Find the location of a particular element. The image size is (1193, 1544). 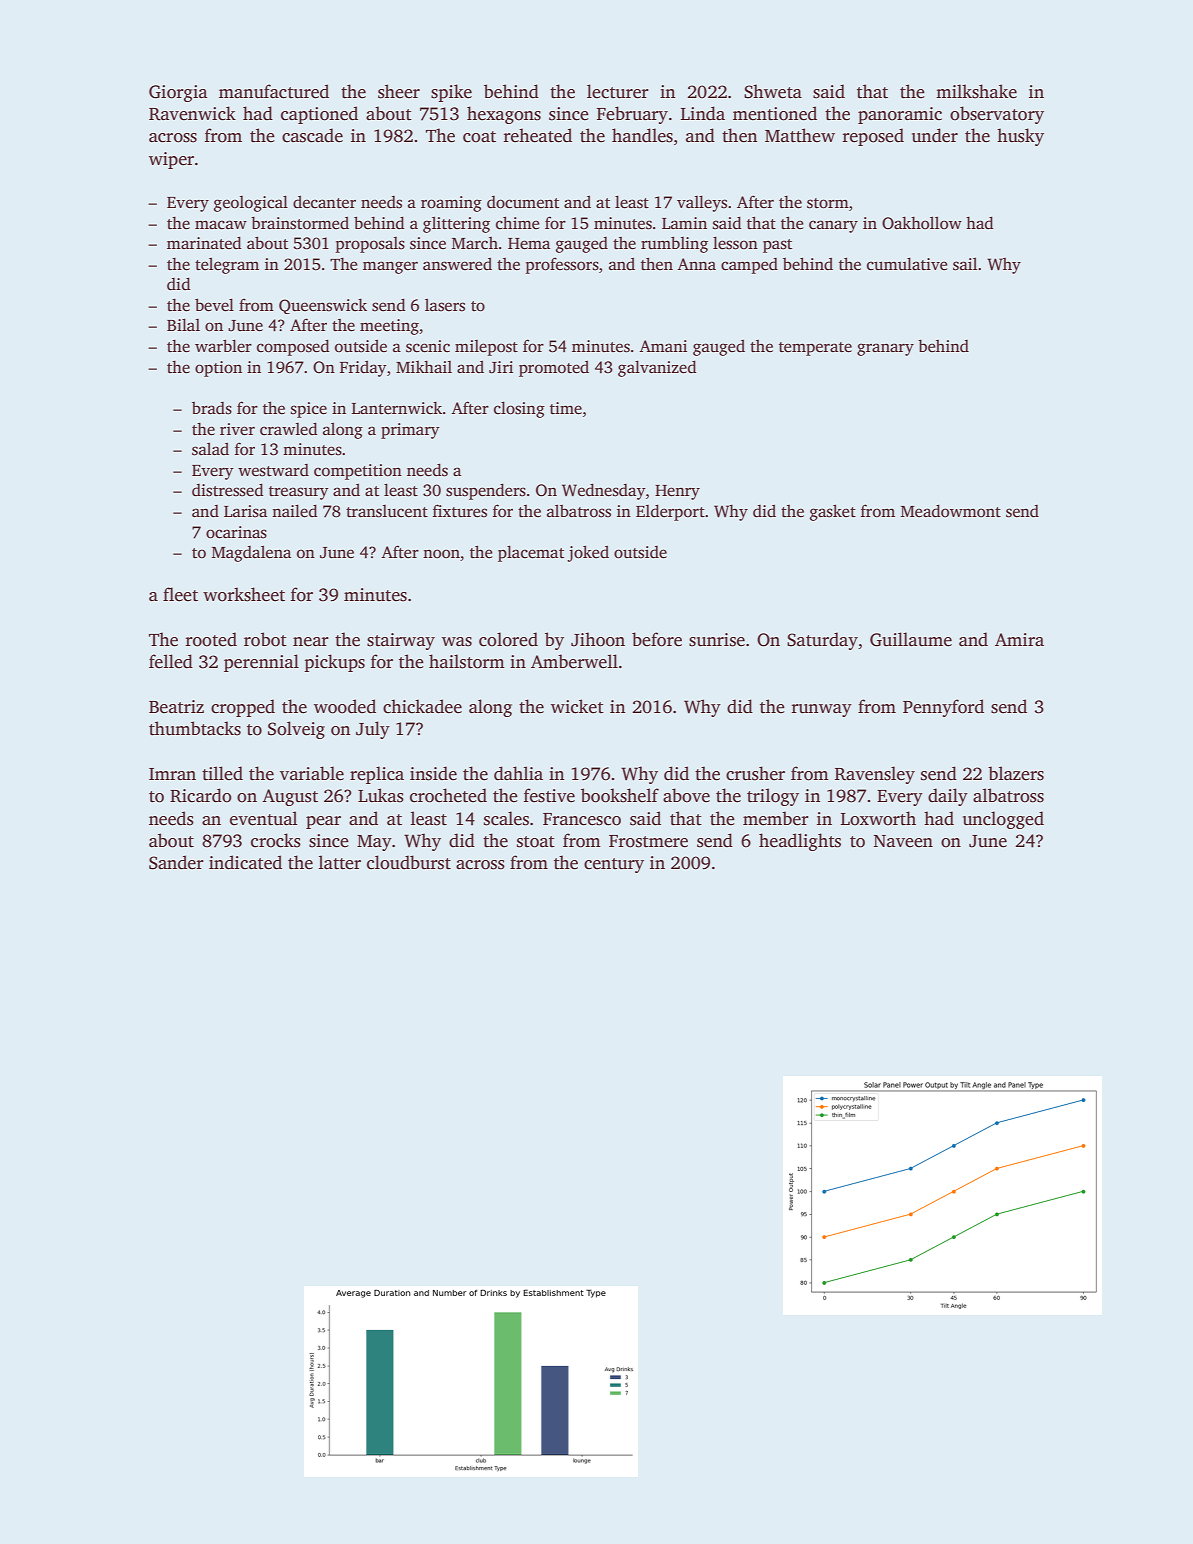

Amira is located at coordinates (1019, 639).
